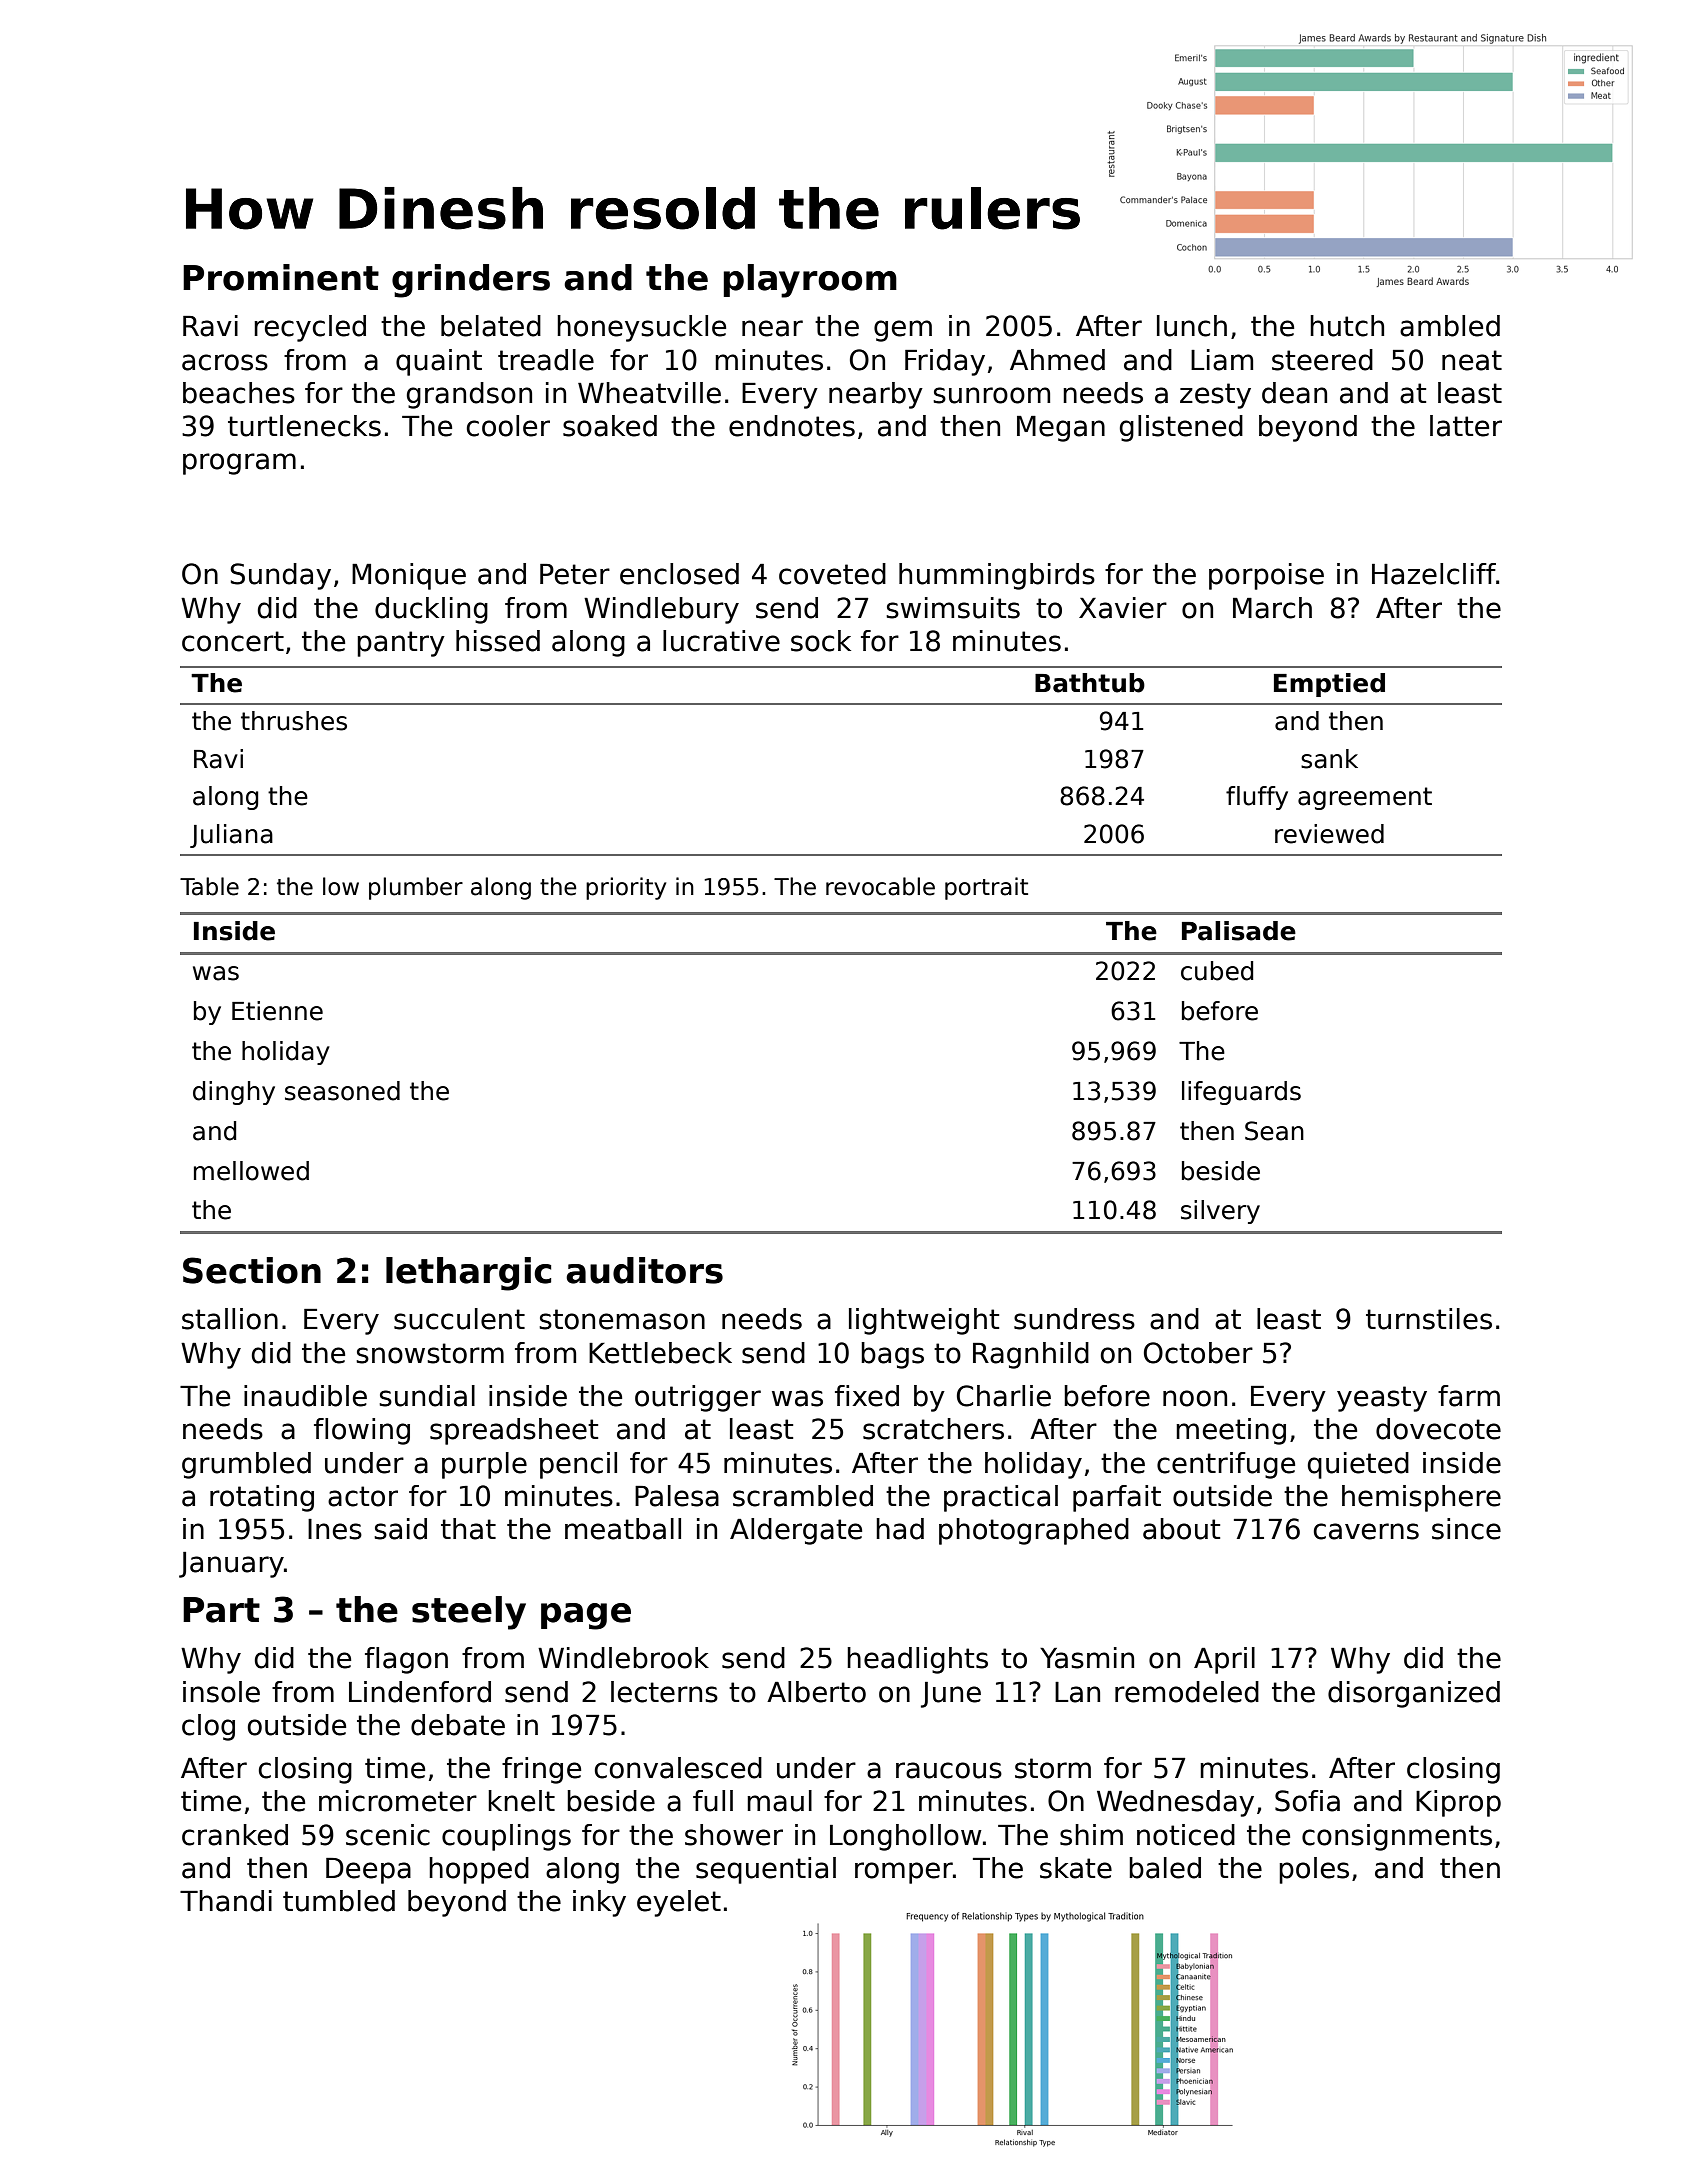 The height and width of the document is (2178, 1683). I want to click on caverns, so click(1366, 1531).
